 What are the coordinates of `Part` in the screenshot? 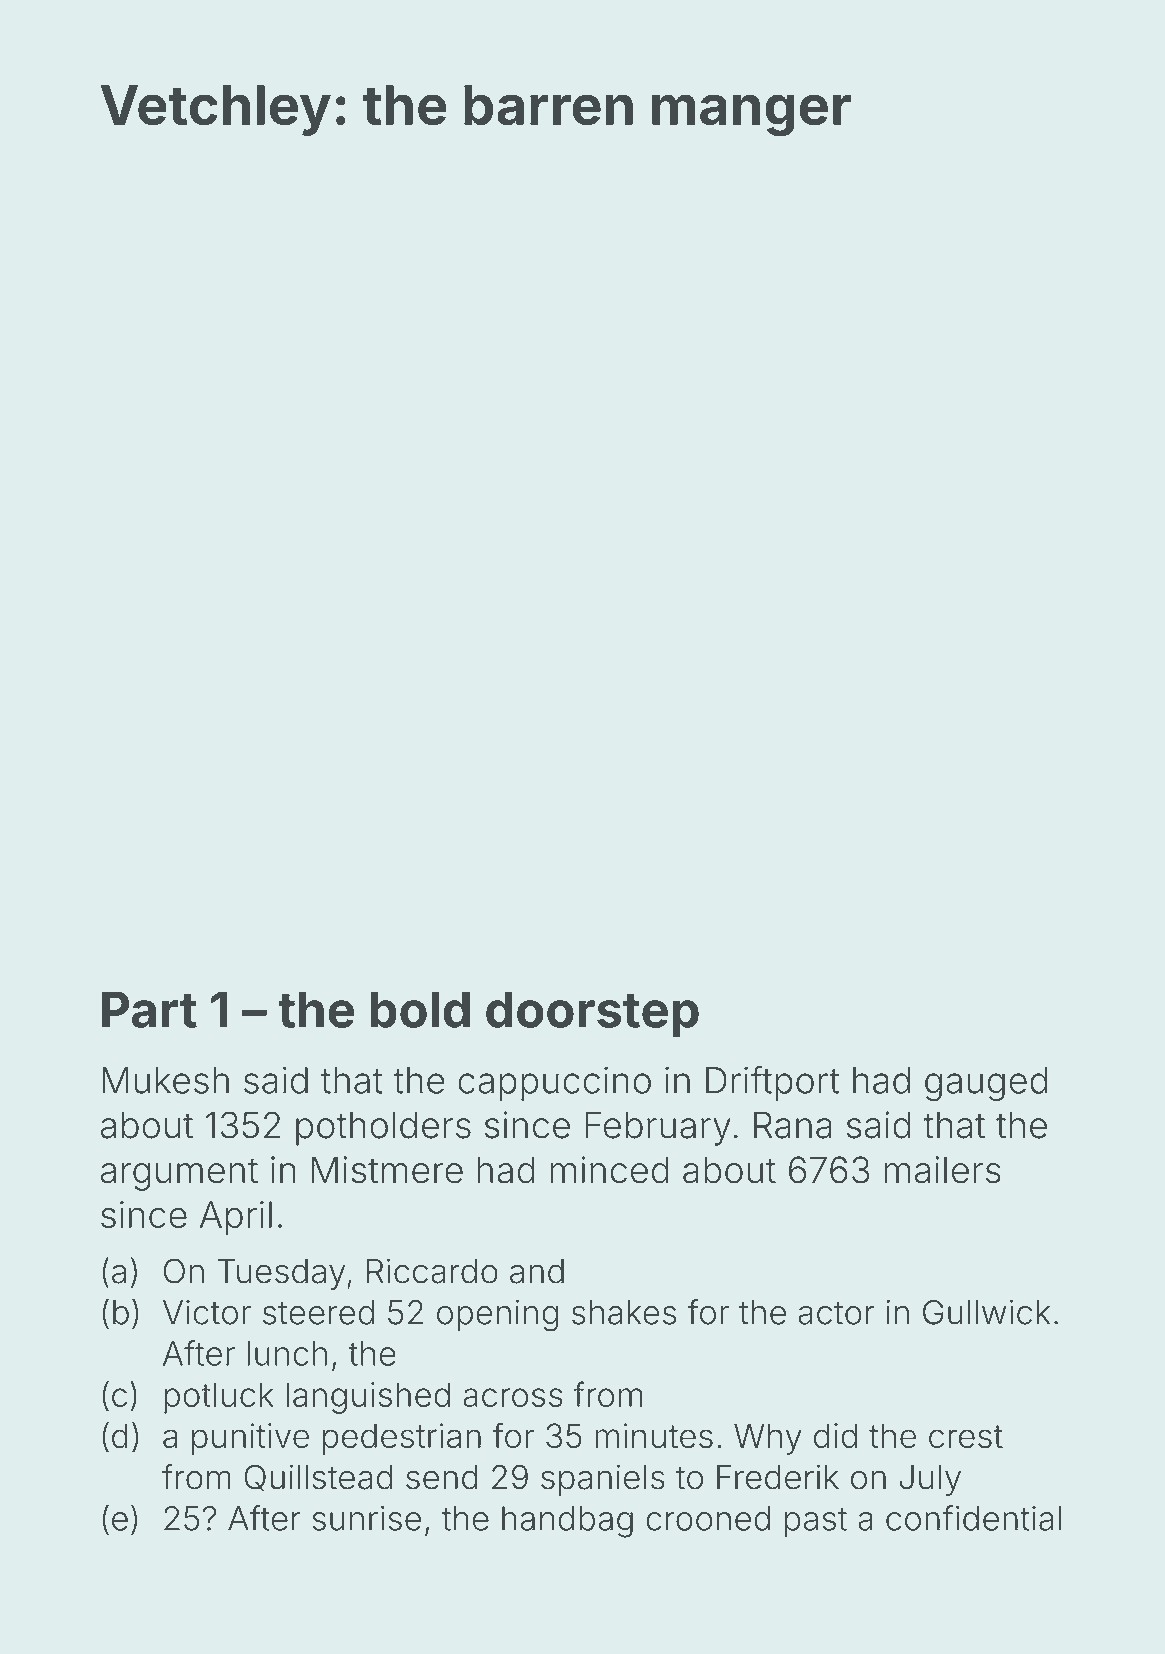 It's located at (149, 1009).
